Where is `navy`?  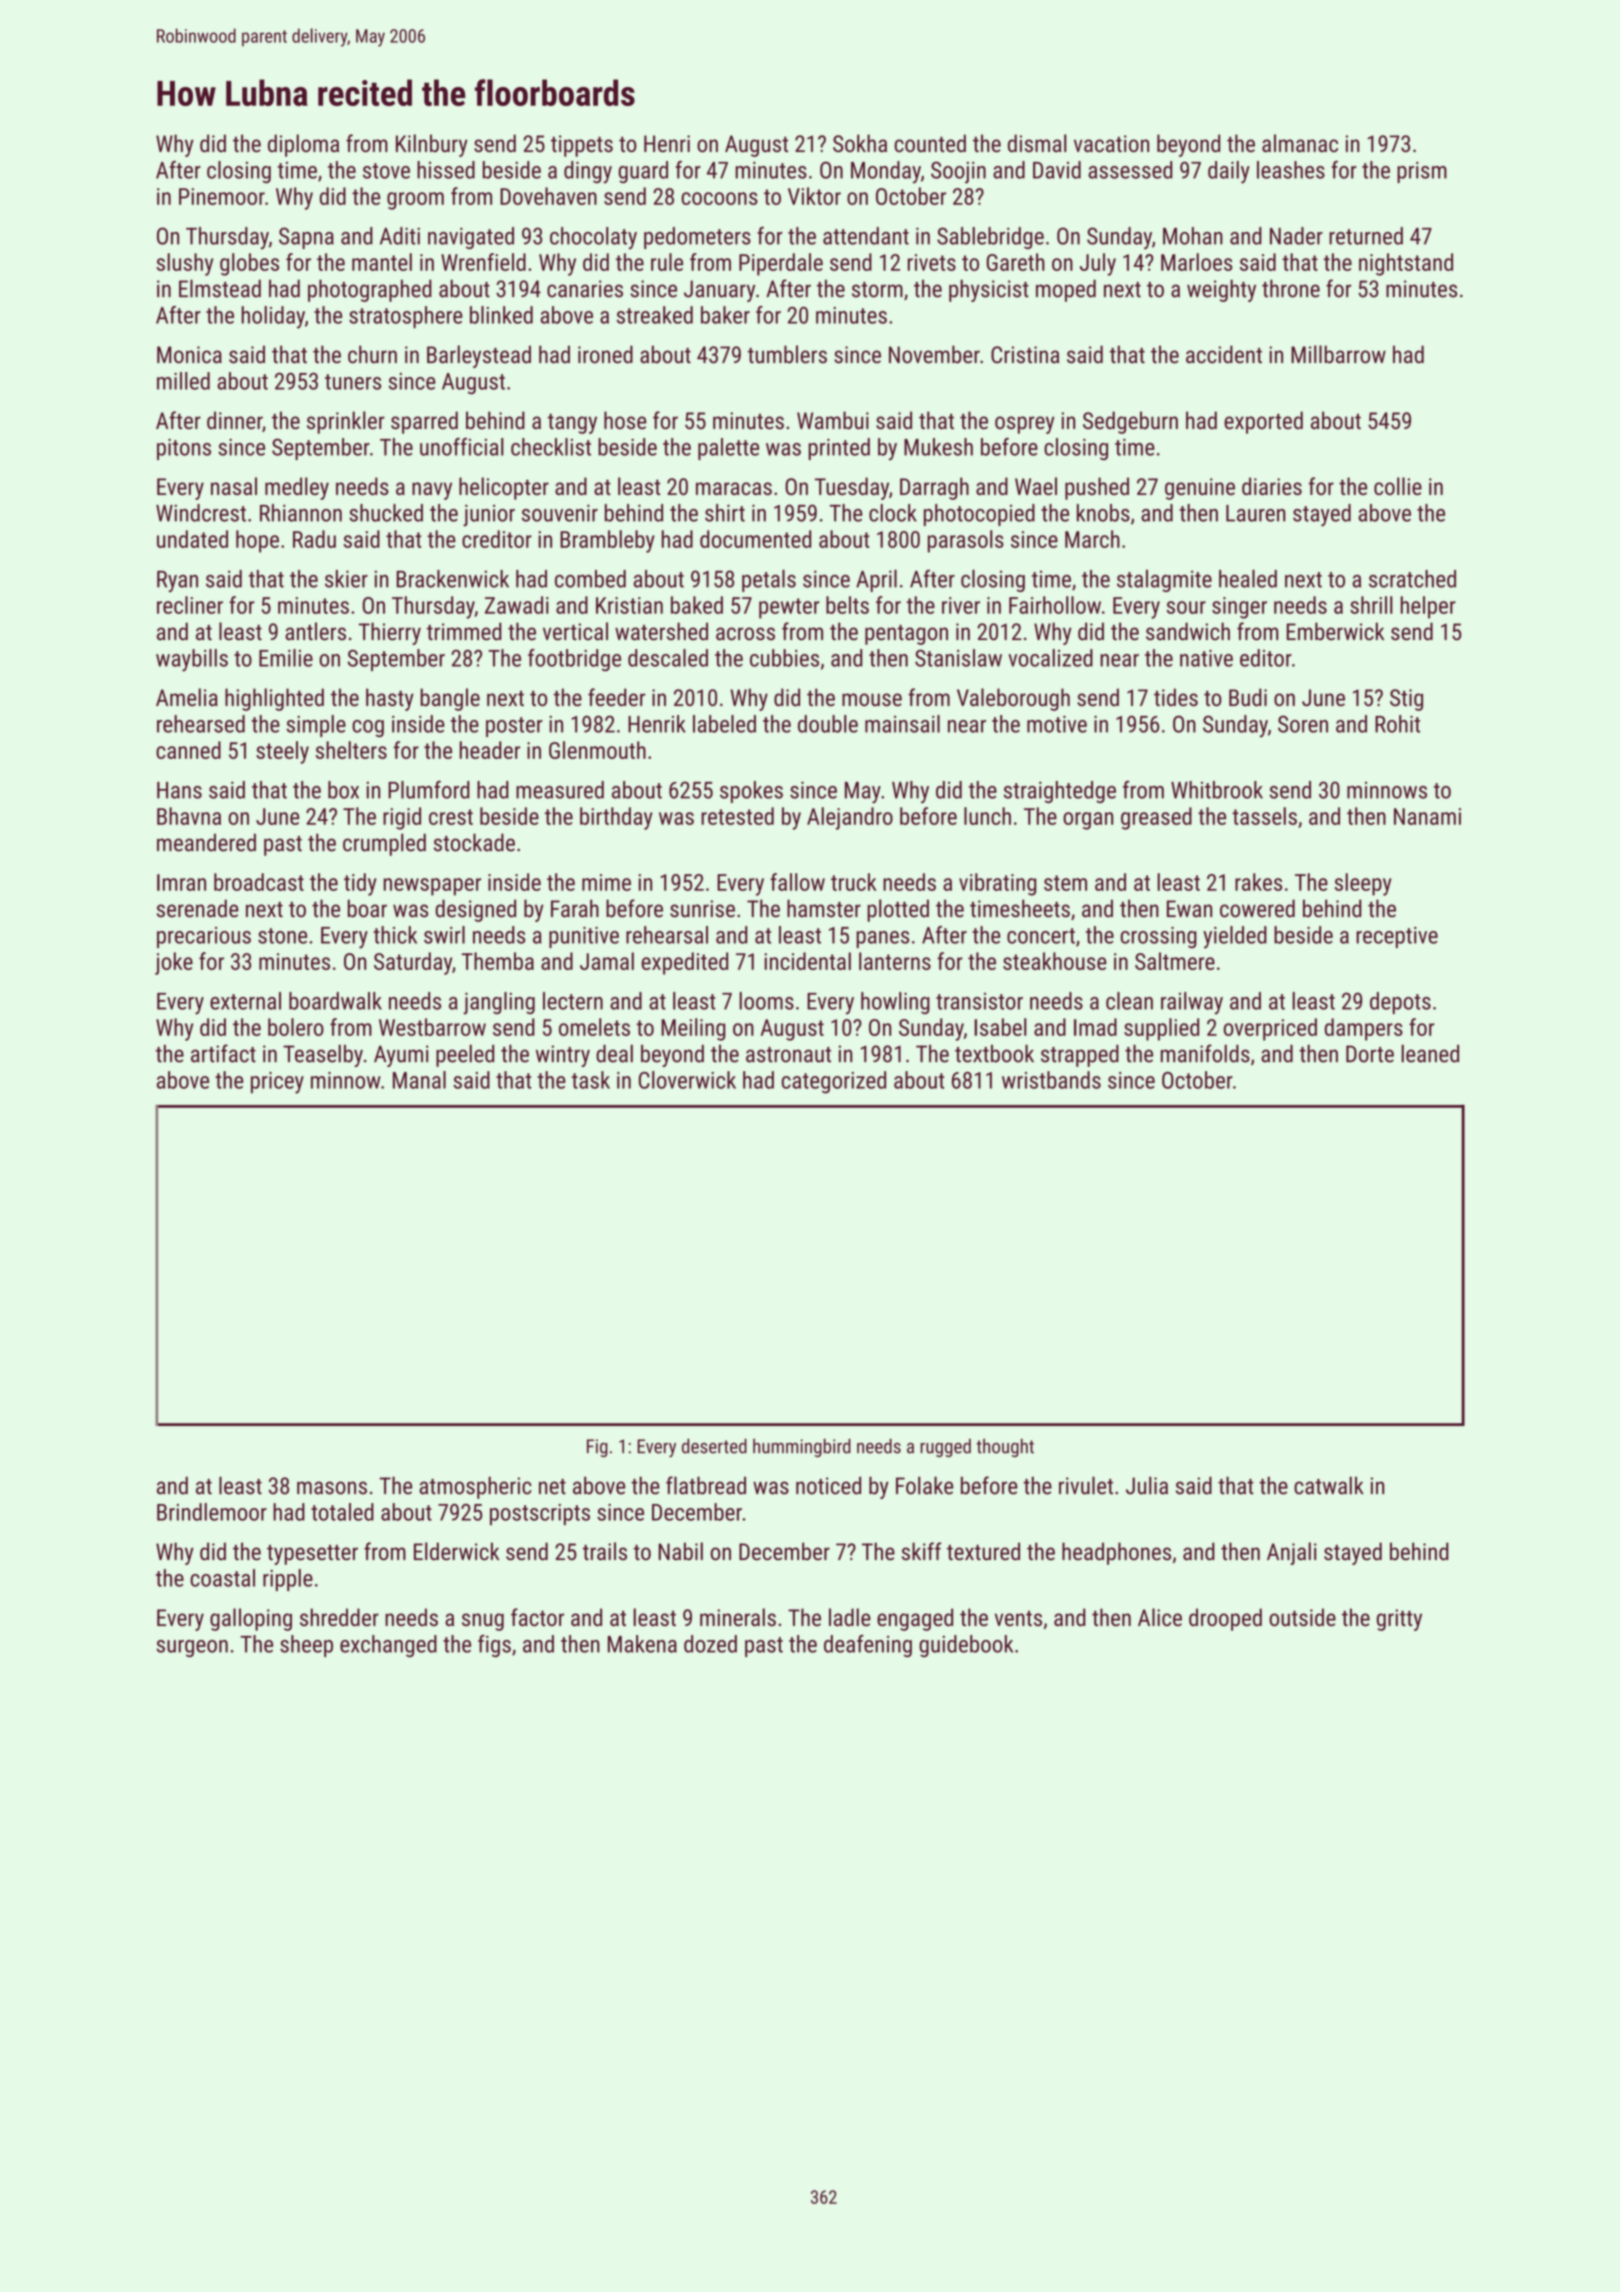
navy is located at coordinates (432, 491).
